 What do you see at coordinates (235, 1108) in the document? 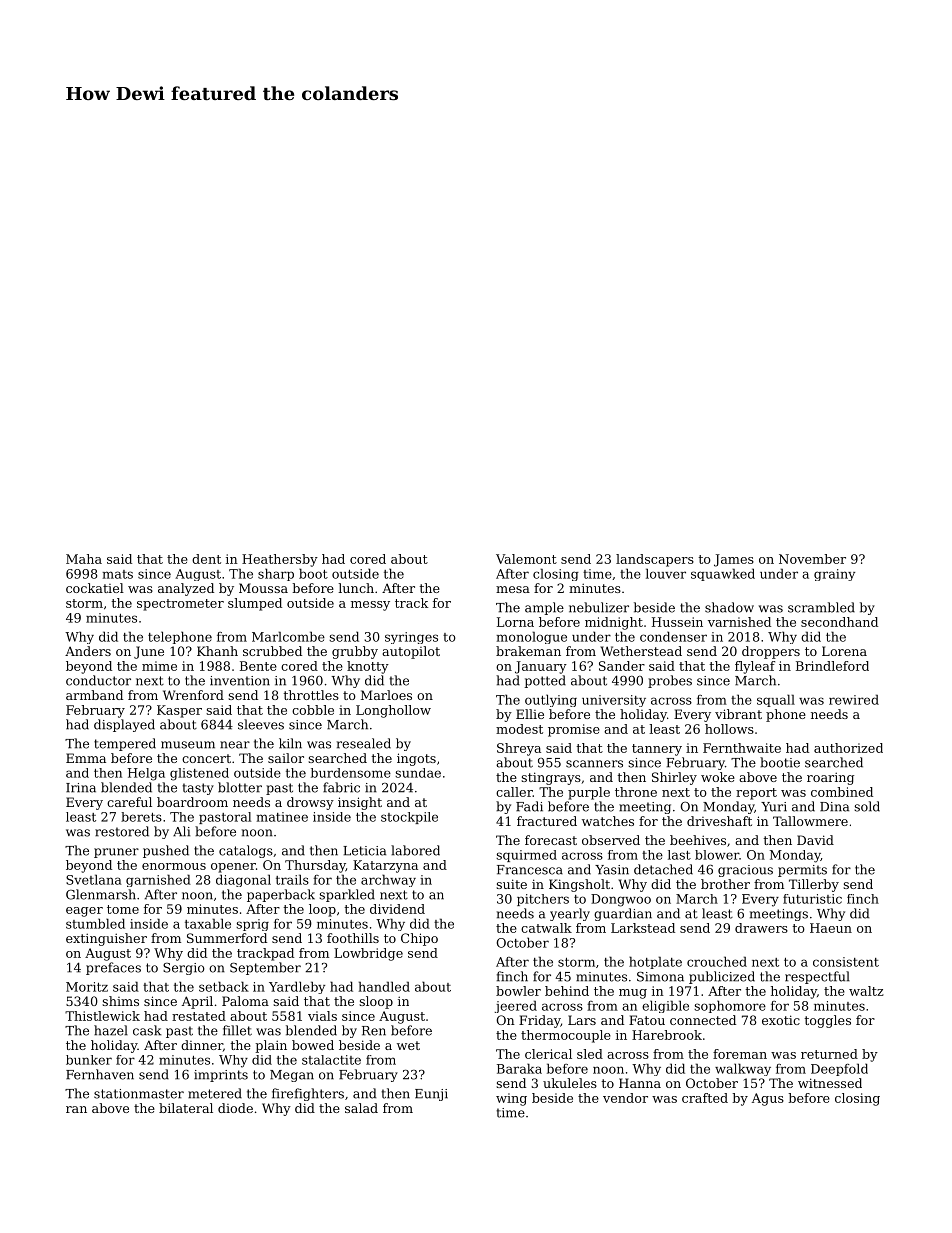
I see `diode` at bounding box center [235, 1108].
